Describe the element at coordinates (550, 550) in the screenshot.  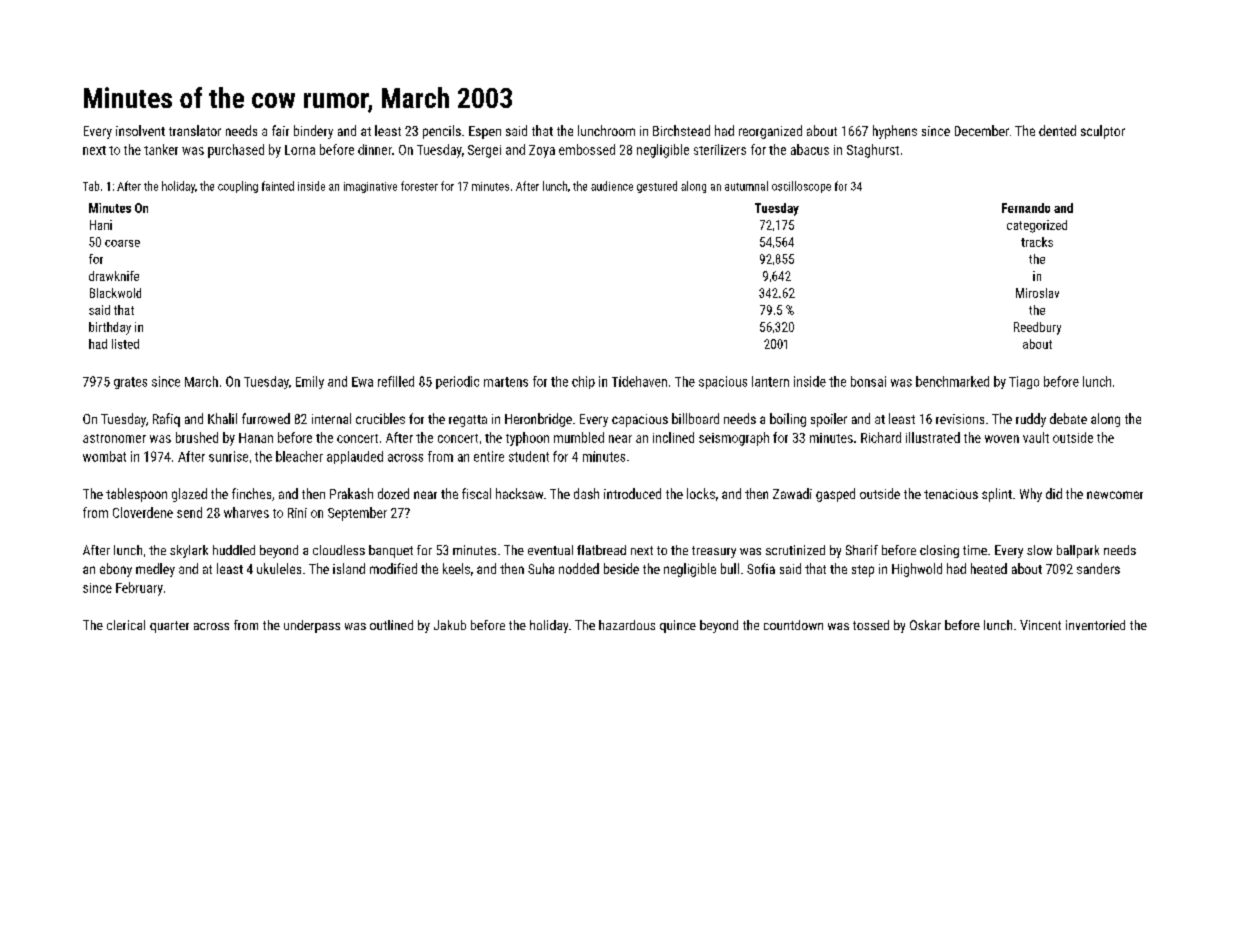
I see `eventual` at that location.
